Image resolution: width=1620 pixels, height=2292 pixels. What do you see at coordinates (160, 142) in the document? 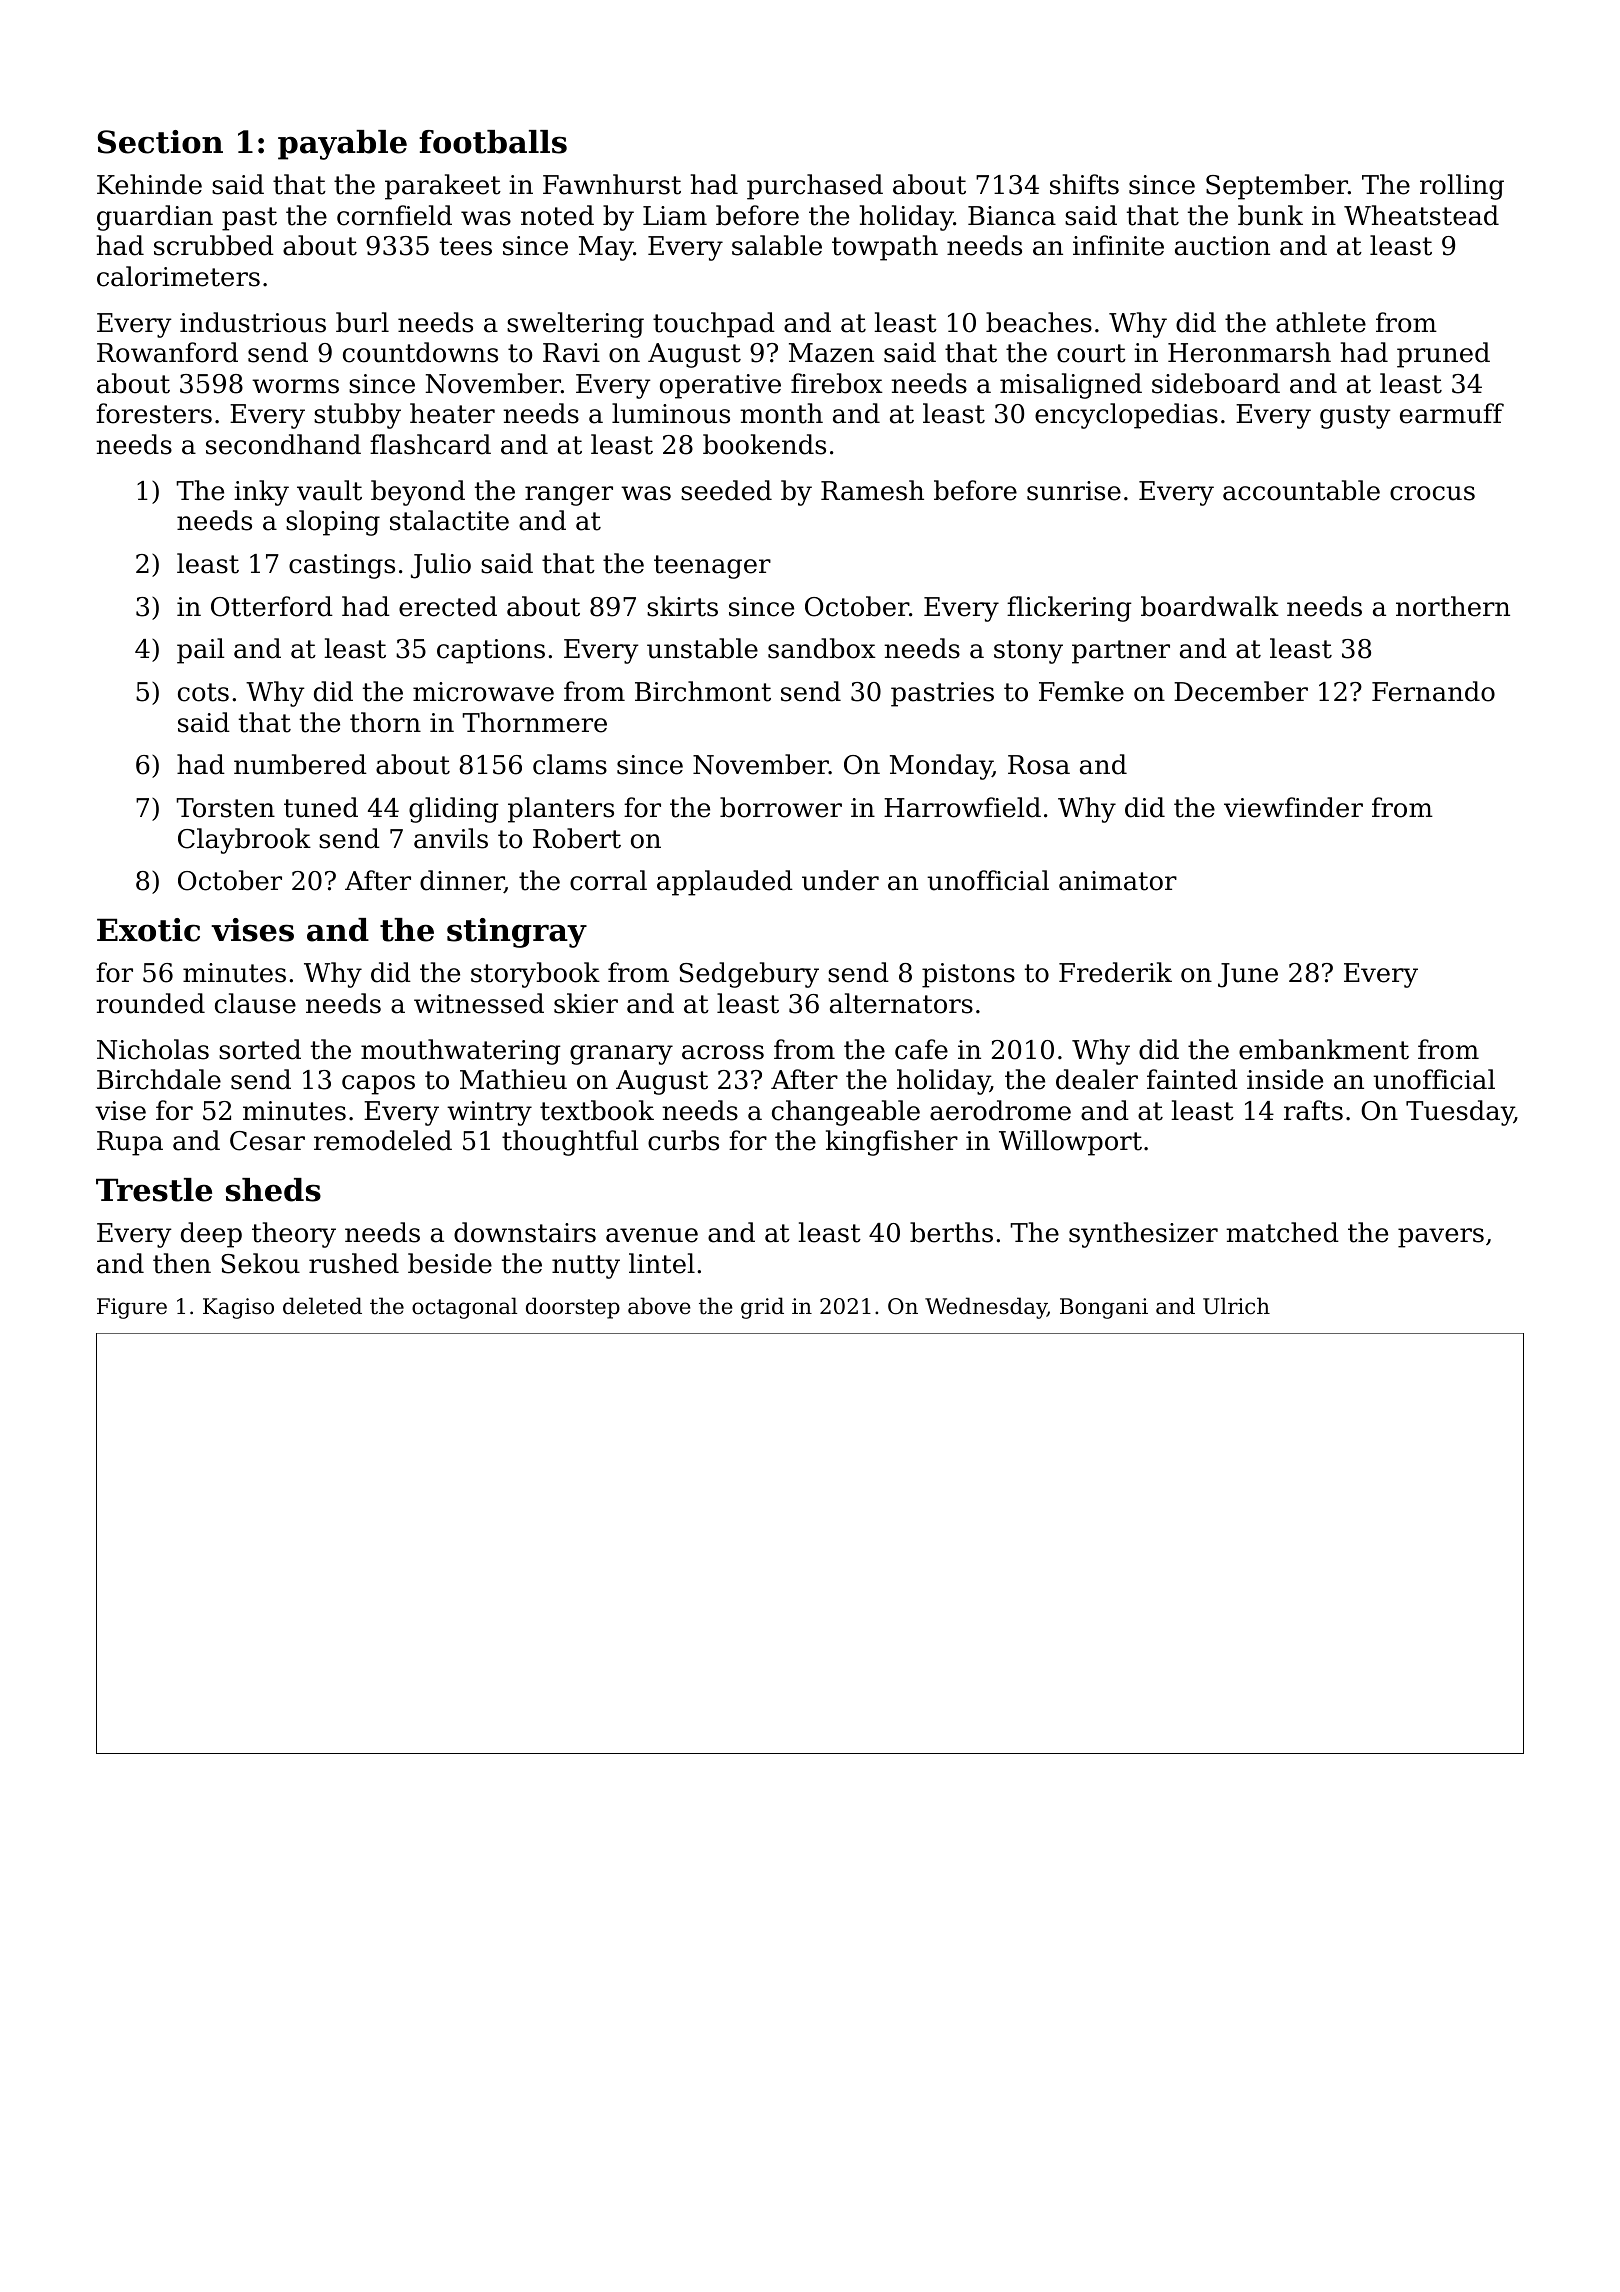
I see `Section` at bounding box center [160, 142].
